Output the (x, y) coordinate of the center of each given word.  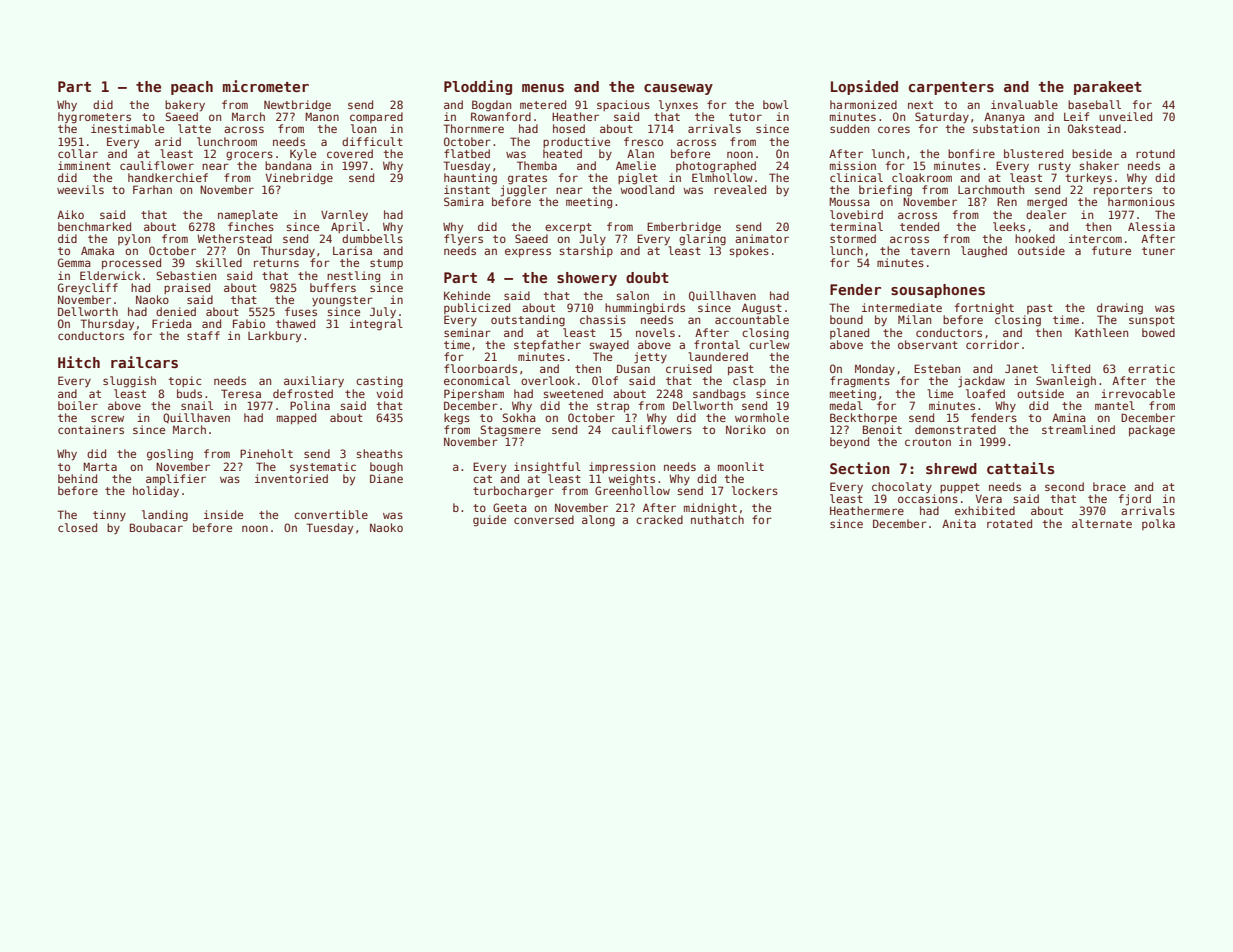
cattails (1021, 468)
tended (919, 226)
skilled (219, 262)
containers (91, 429)
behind (77, 478)
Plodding (478, 87)
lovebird (856, 214)
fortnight (984, 309)
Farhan (152, 189)
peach (192, 88)
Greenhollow (632, 490)
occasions (928, 498)
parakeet (1108, 88)
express (528, 253)
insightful (547, 468)
